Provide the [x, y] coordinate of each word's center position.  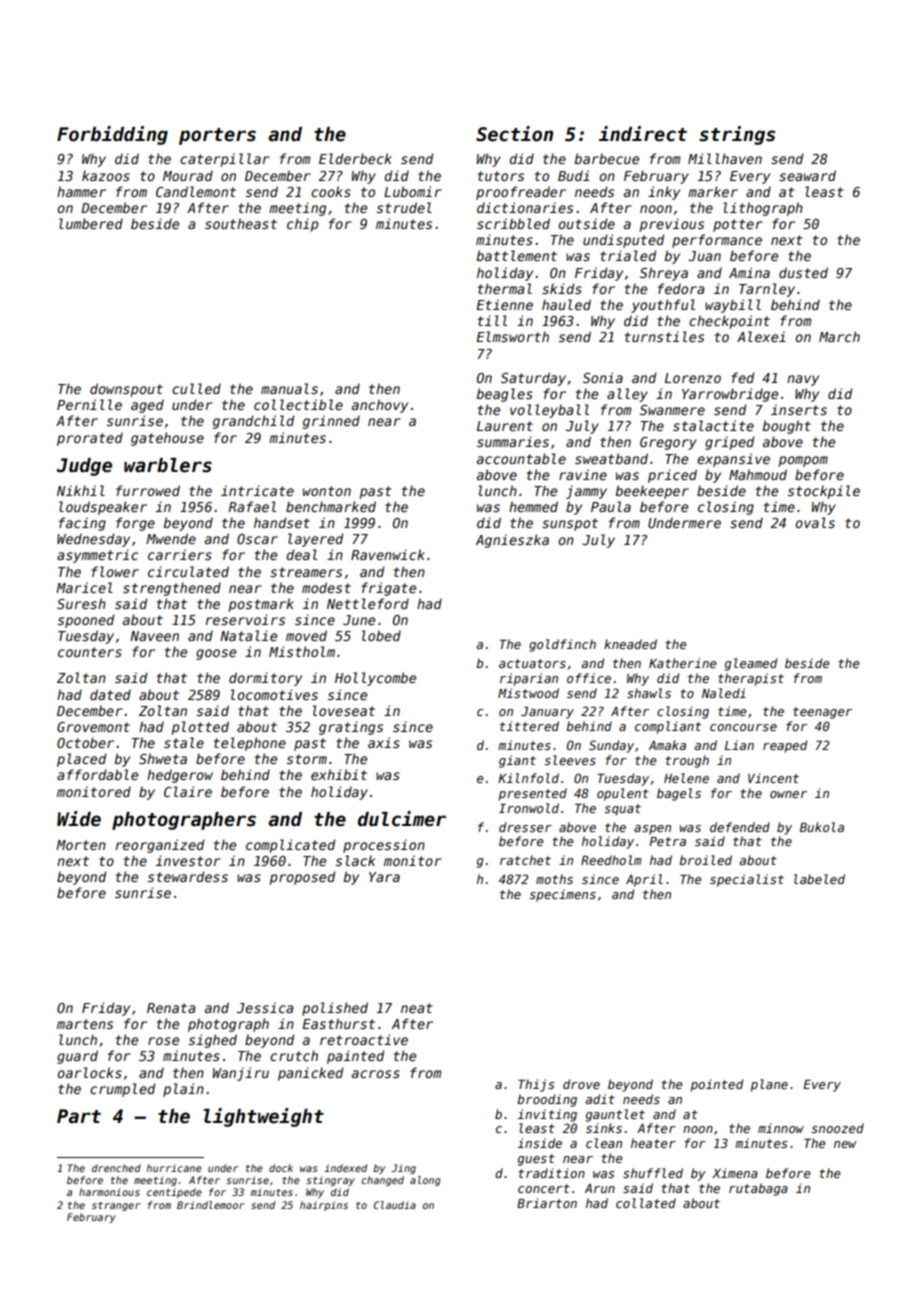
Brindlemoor [210, 1205]
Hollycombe [375, 679]
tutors [501, 176]
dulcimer [402, 819]
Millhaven [725, 158]
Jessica [265, 1007]
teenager [822, 713]
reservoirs [245, 619]
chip [302, 225]
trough [687, 761]
